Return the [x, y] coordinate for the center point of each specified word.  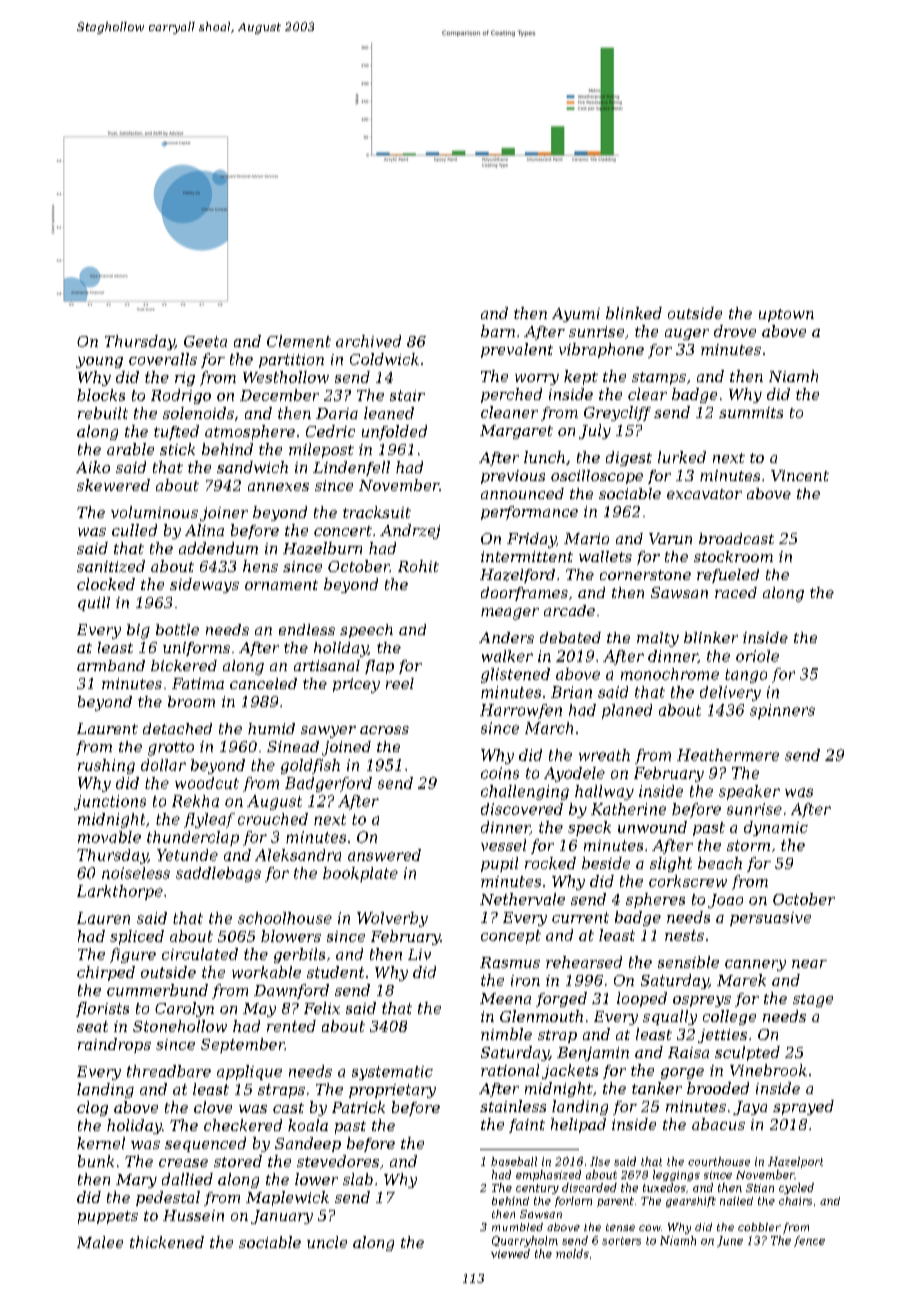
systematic [392, 1073]
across [384, 730]
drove [735, 331]
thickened [167, 1242]
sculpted [747, 1053]
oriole [757, 656]
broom [191, 701]
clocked [106, 584]
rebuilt [103, 413]
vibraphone [601, 350]
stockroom [733, 556]
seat [92, 1026]
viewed [510, 1253]
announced [522, 493]
